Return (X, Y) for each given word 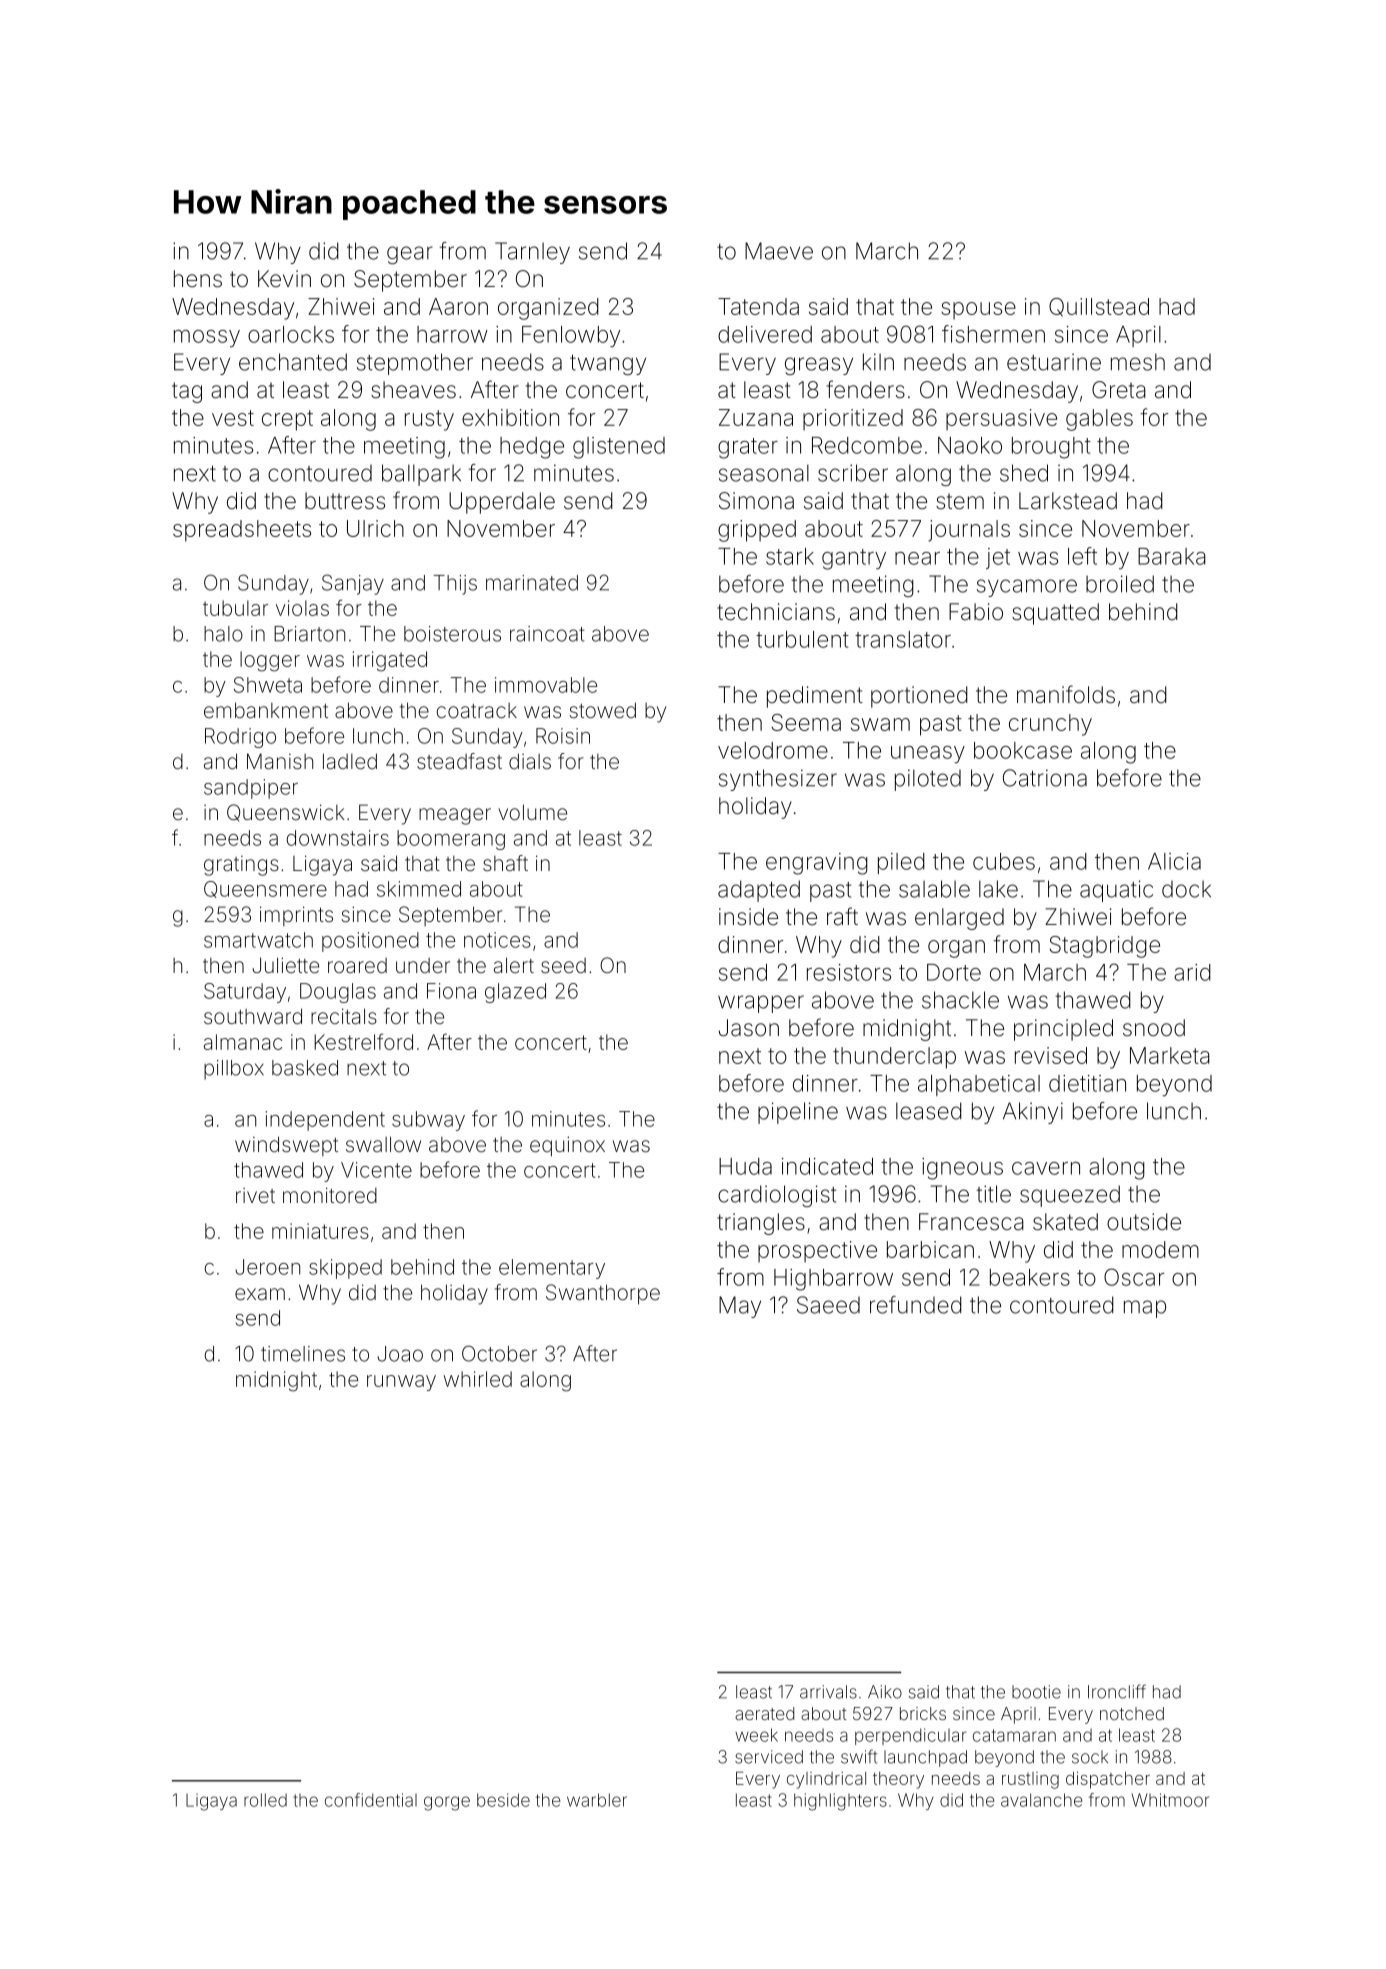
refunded (916, 1305)
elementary (552, 1269)
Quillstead (1099, 307)
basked (305, 1068)
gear (410, 255)
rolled (265, 1800)
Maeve (779, 251)
